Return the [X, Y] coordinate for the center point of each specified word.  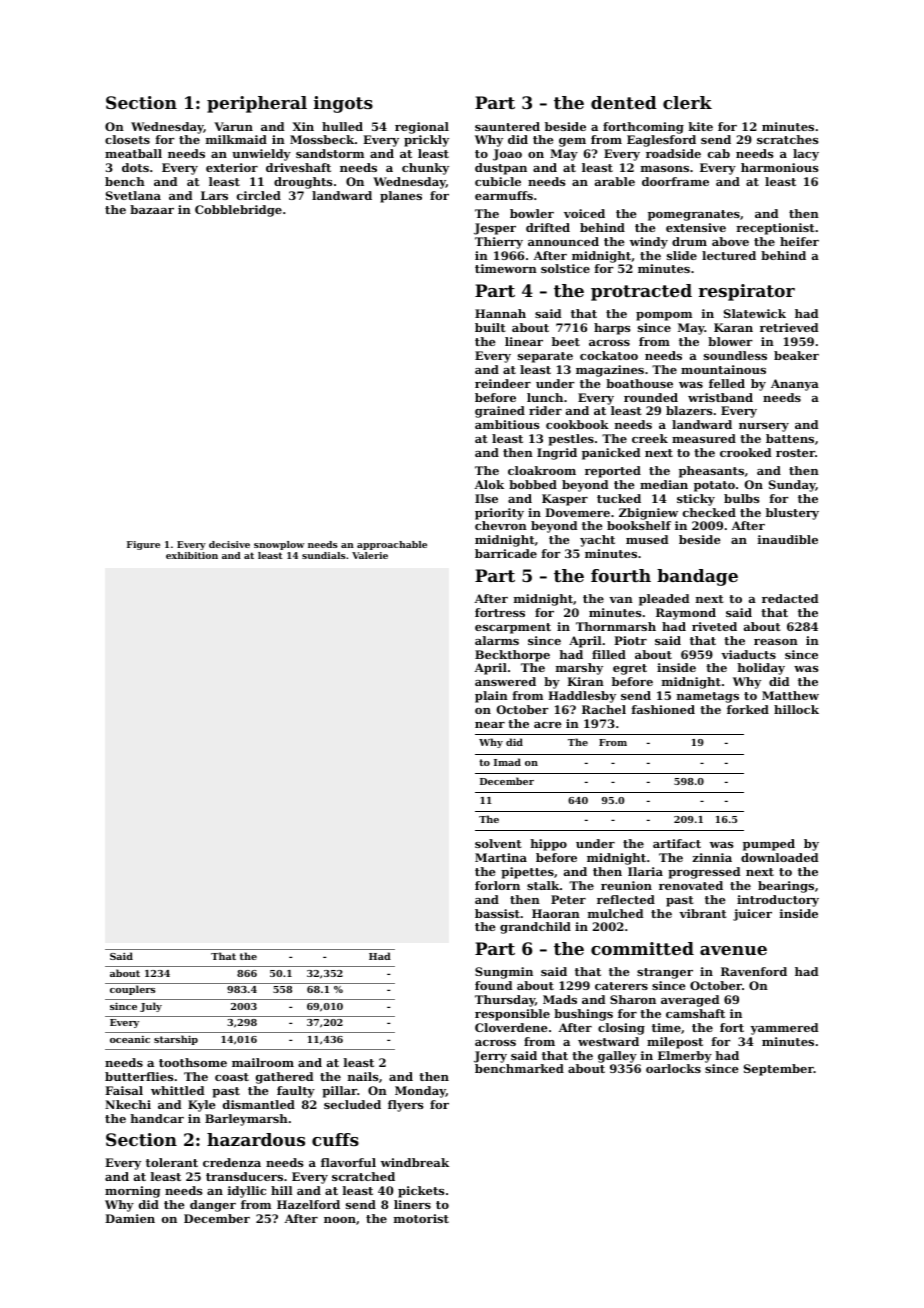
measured [704, 438]
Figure [143, 545]
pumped [769, 845]
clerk [687, 102]
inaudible [788, 539]
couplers [132, 990]
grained [500, 412]
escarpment [513, 628]
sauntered [507, 126]
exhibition [192, 555]
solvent [498, 843]
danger [213, 1206]
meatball [133, 153]
